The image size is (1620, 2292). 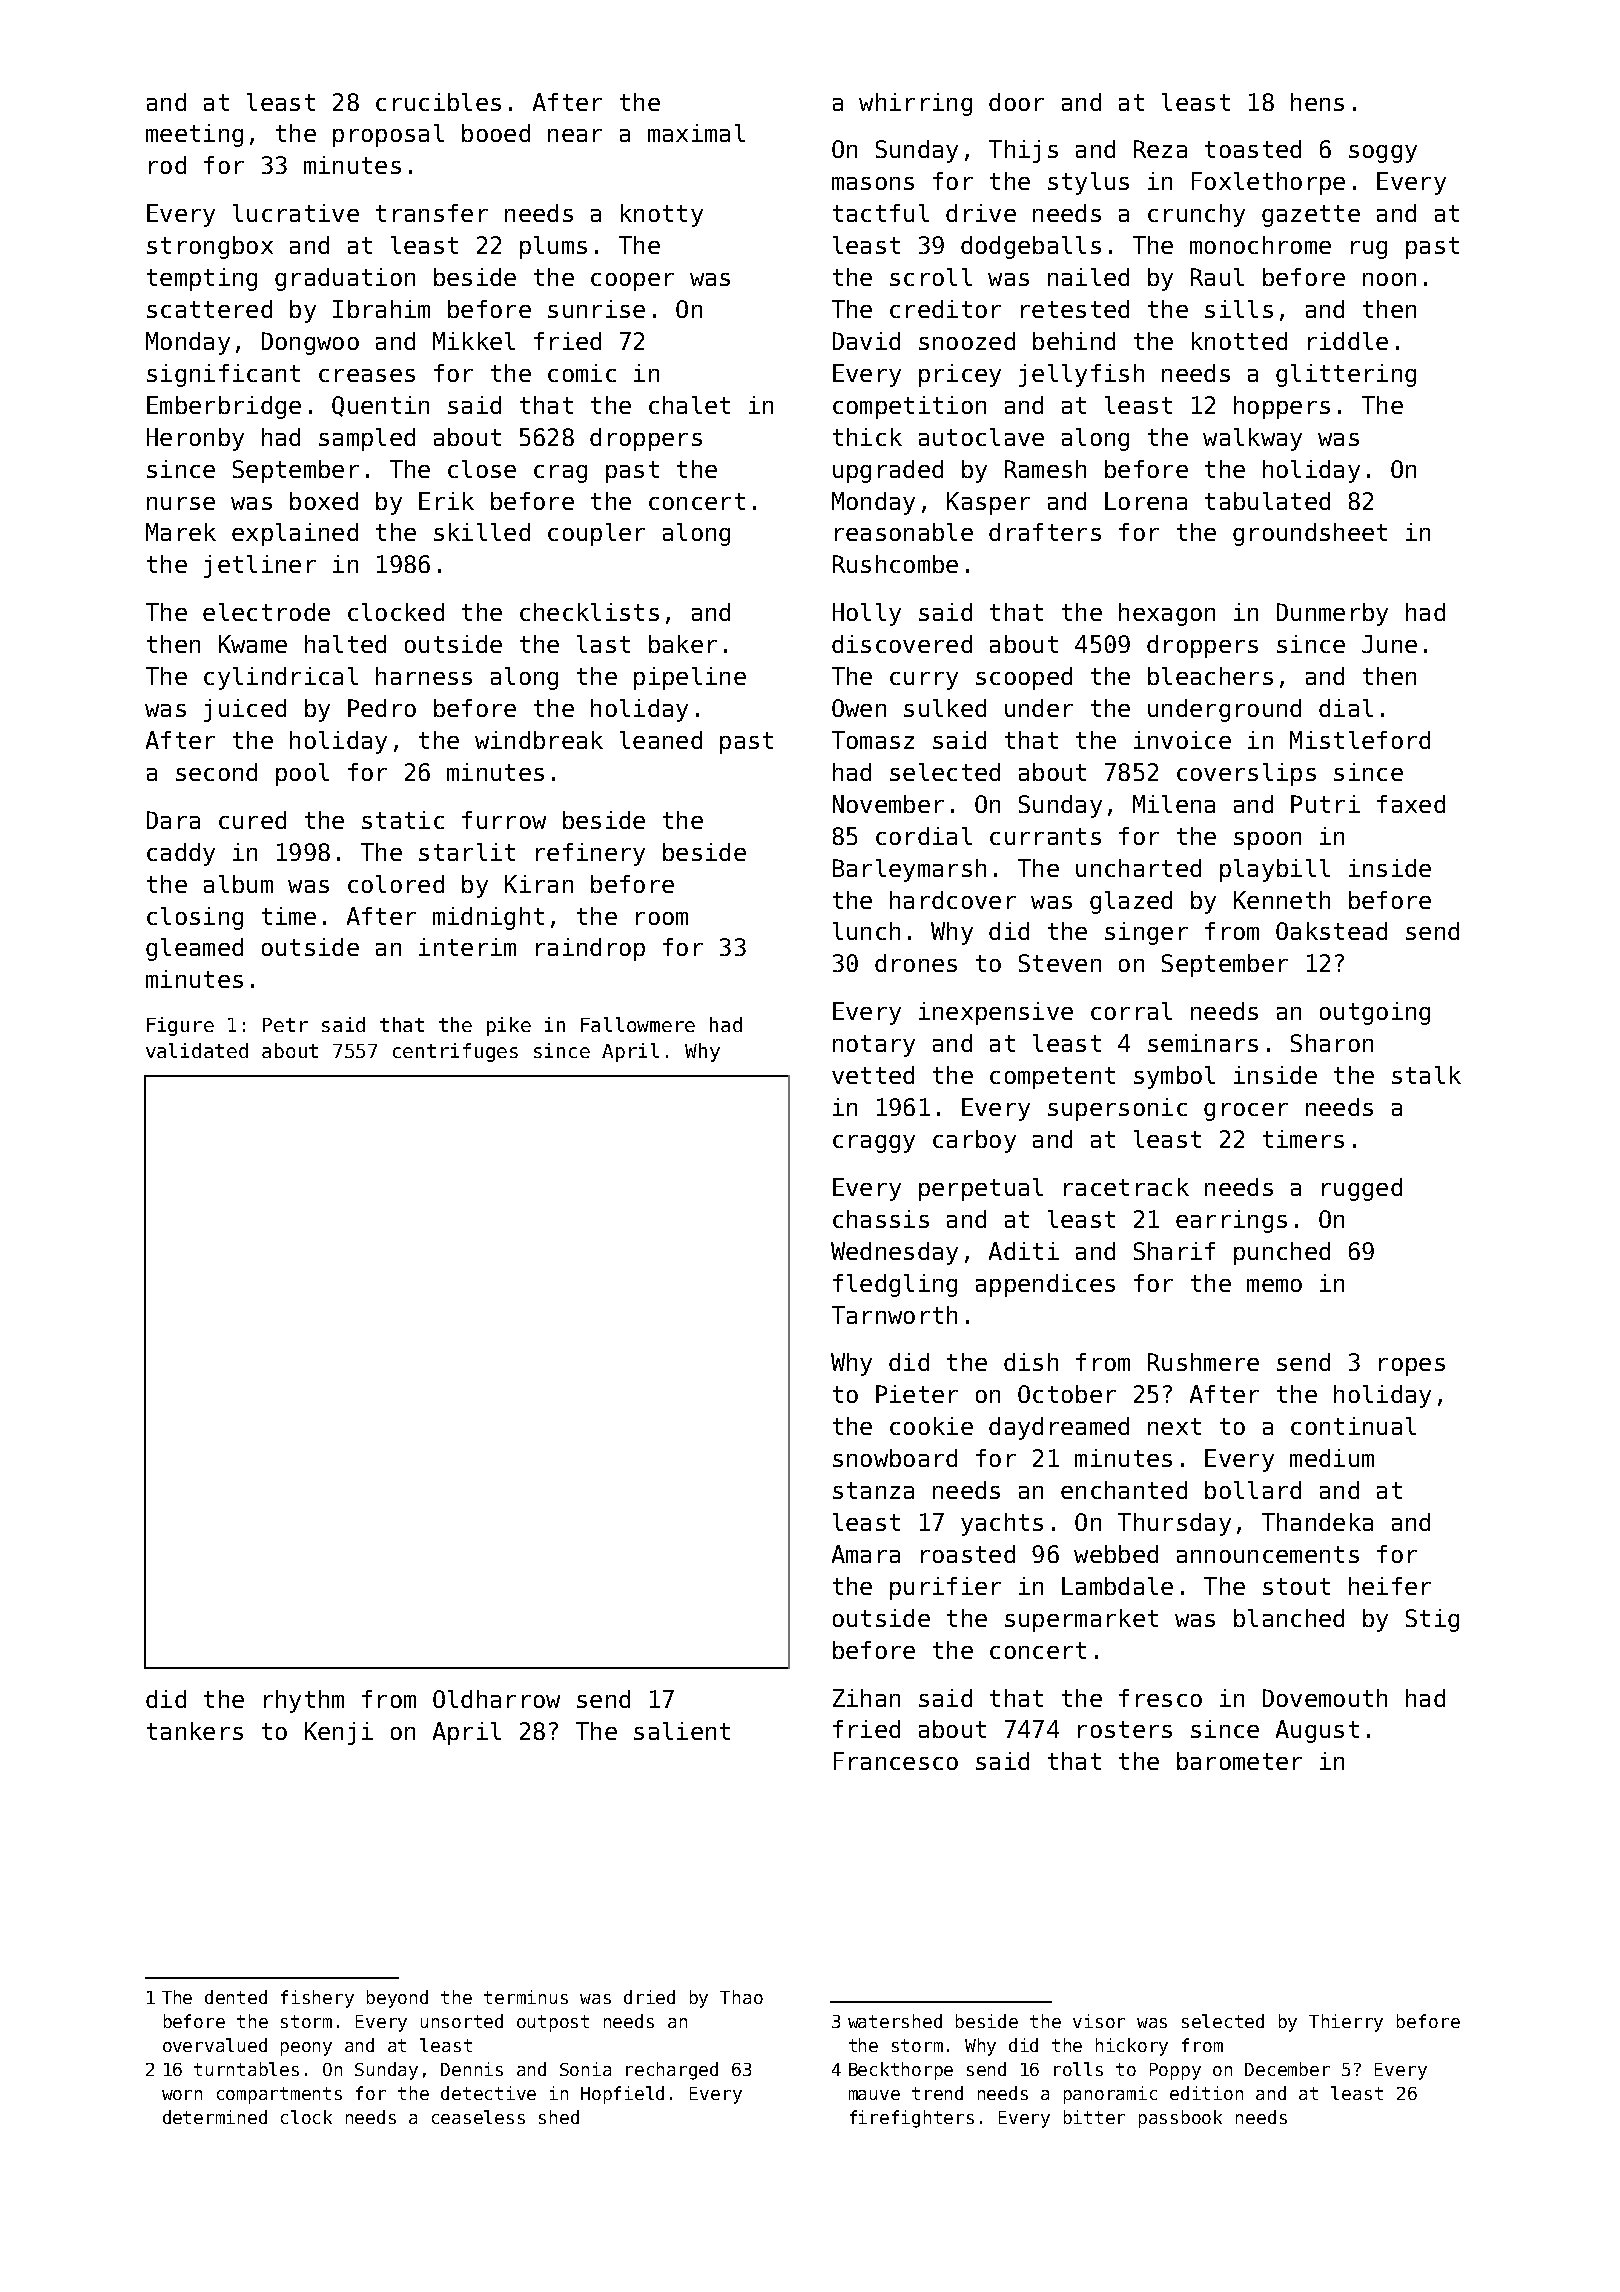 What do you see at coordinates (1016, 102) in the page?
I see `door` at bounding box center [1016, 102].
